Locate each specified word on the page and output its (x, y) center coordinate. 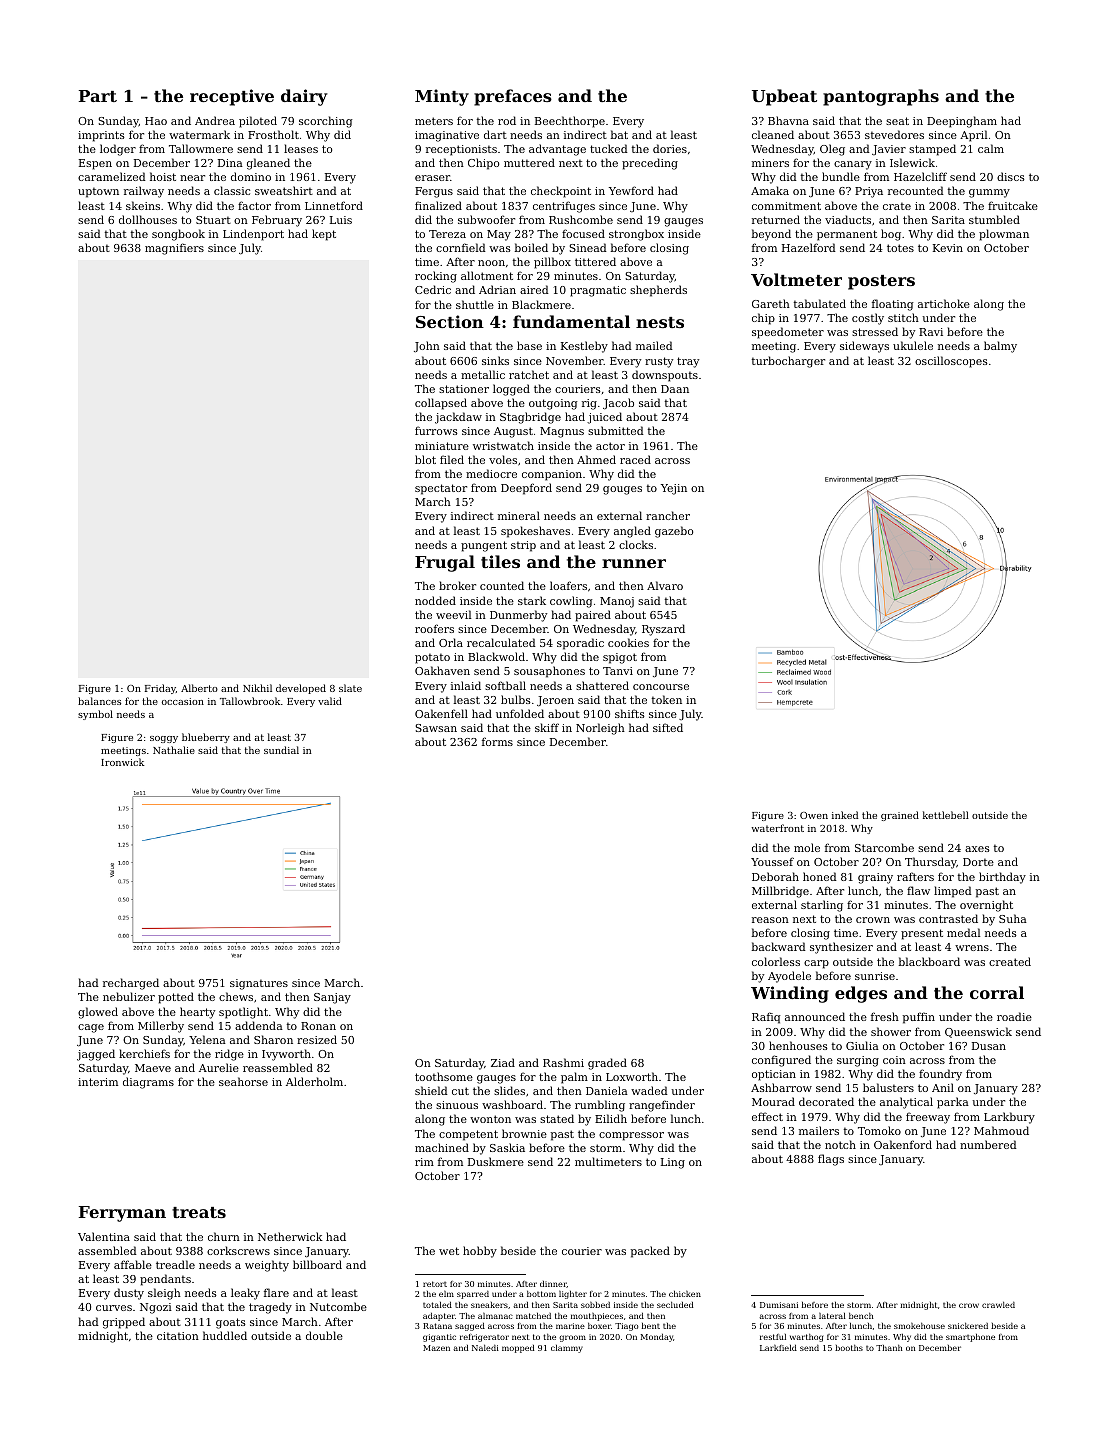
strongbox (636, 235)
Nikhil (257, 688)
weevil (453, 614)
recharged (131, 984)
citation (178, 1336)
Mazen (436, 1348)
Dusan (989, 1046)
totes (900, 248)
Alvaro (665, 585)
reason (770, 920)
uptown (98, 192)
